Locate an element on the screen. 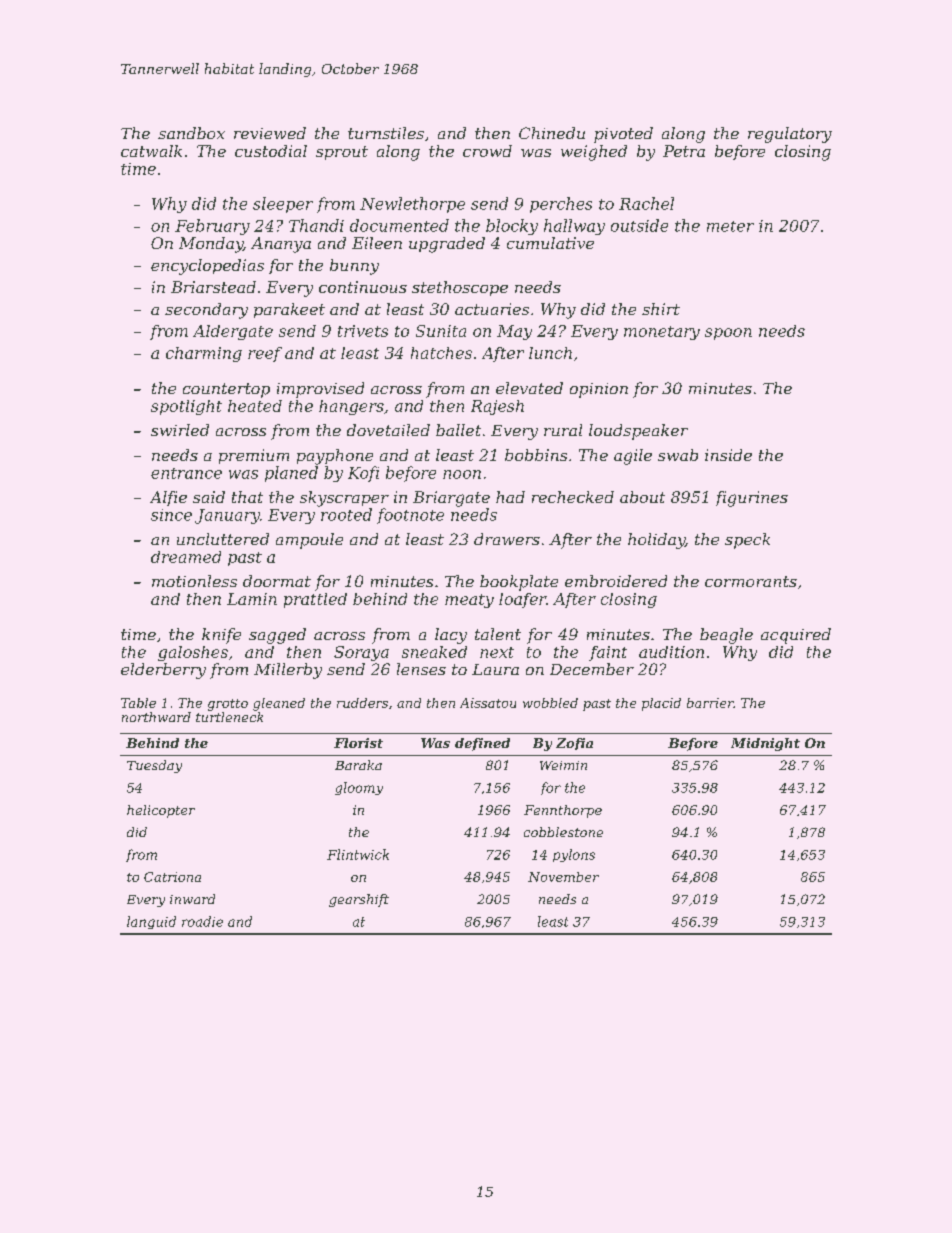 This screenshot has width=952, height=1233. beagle is located at coordinates (726, 636).
